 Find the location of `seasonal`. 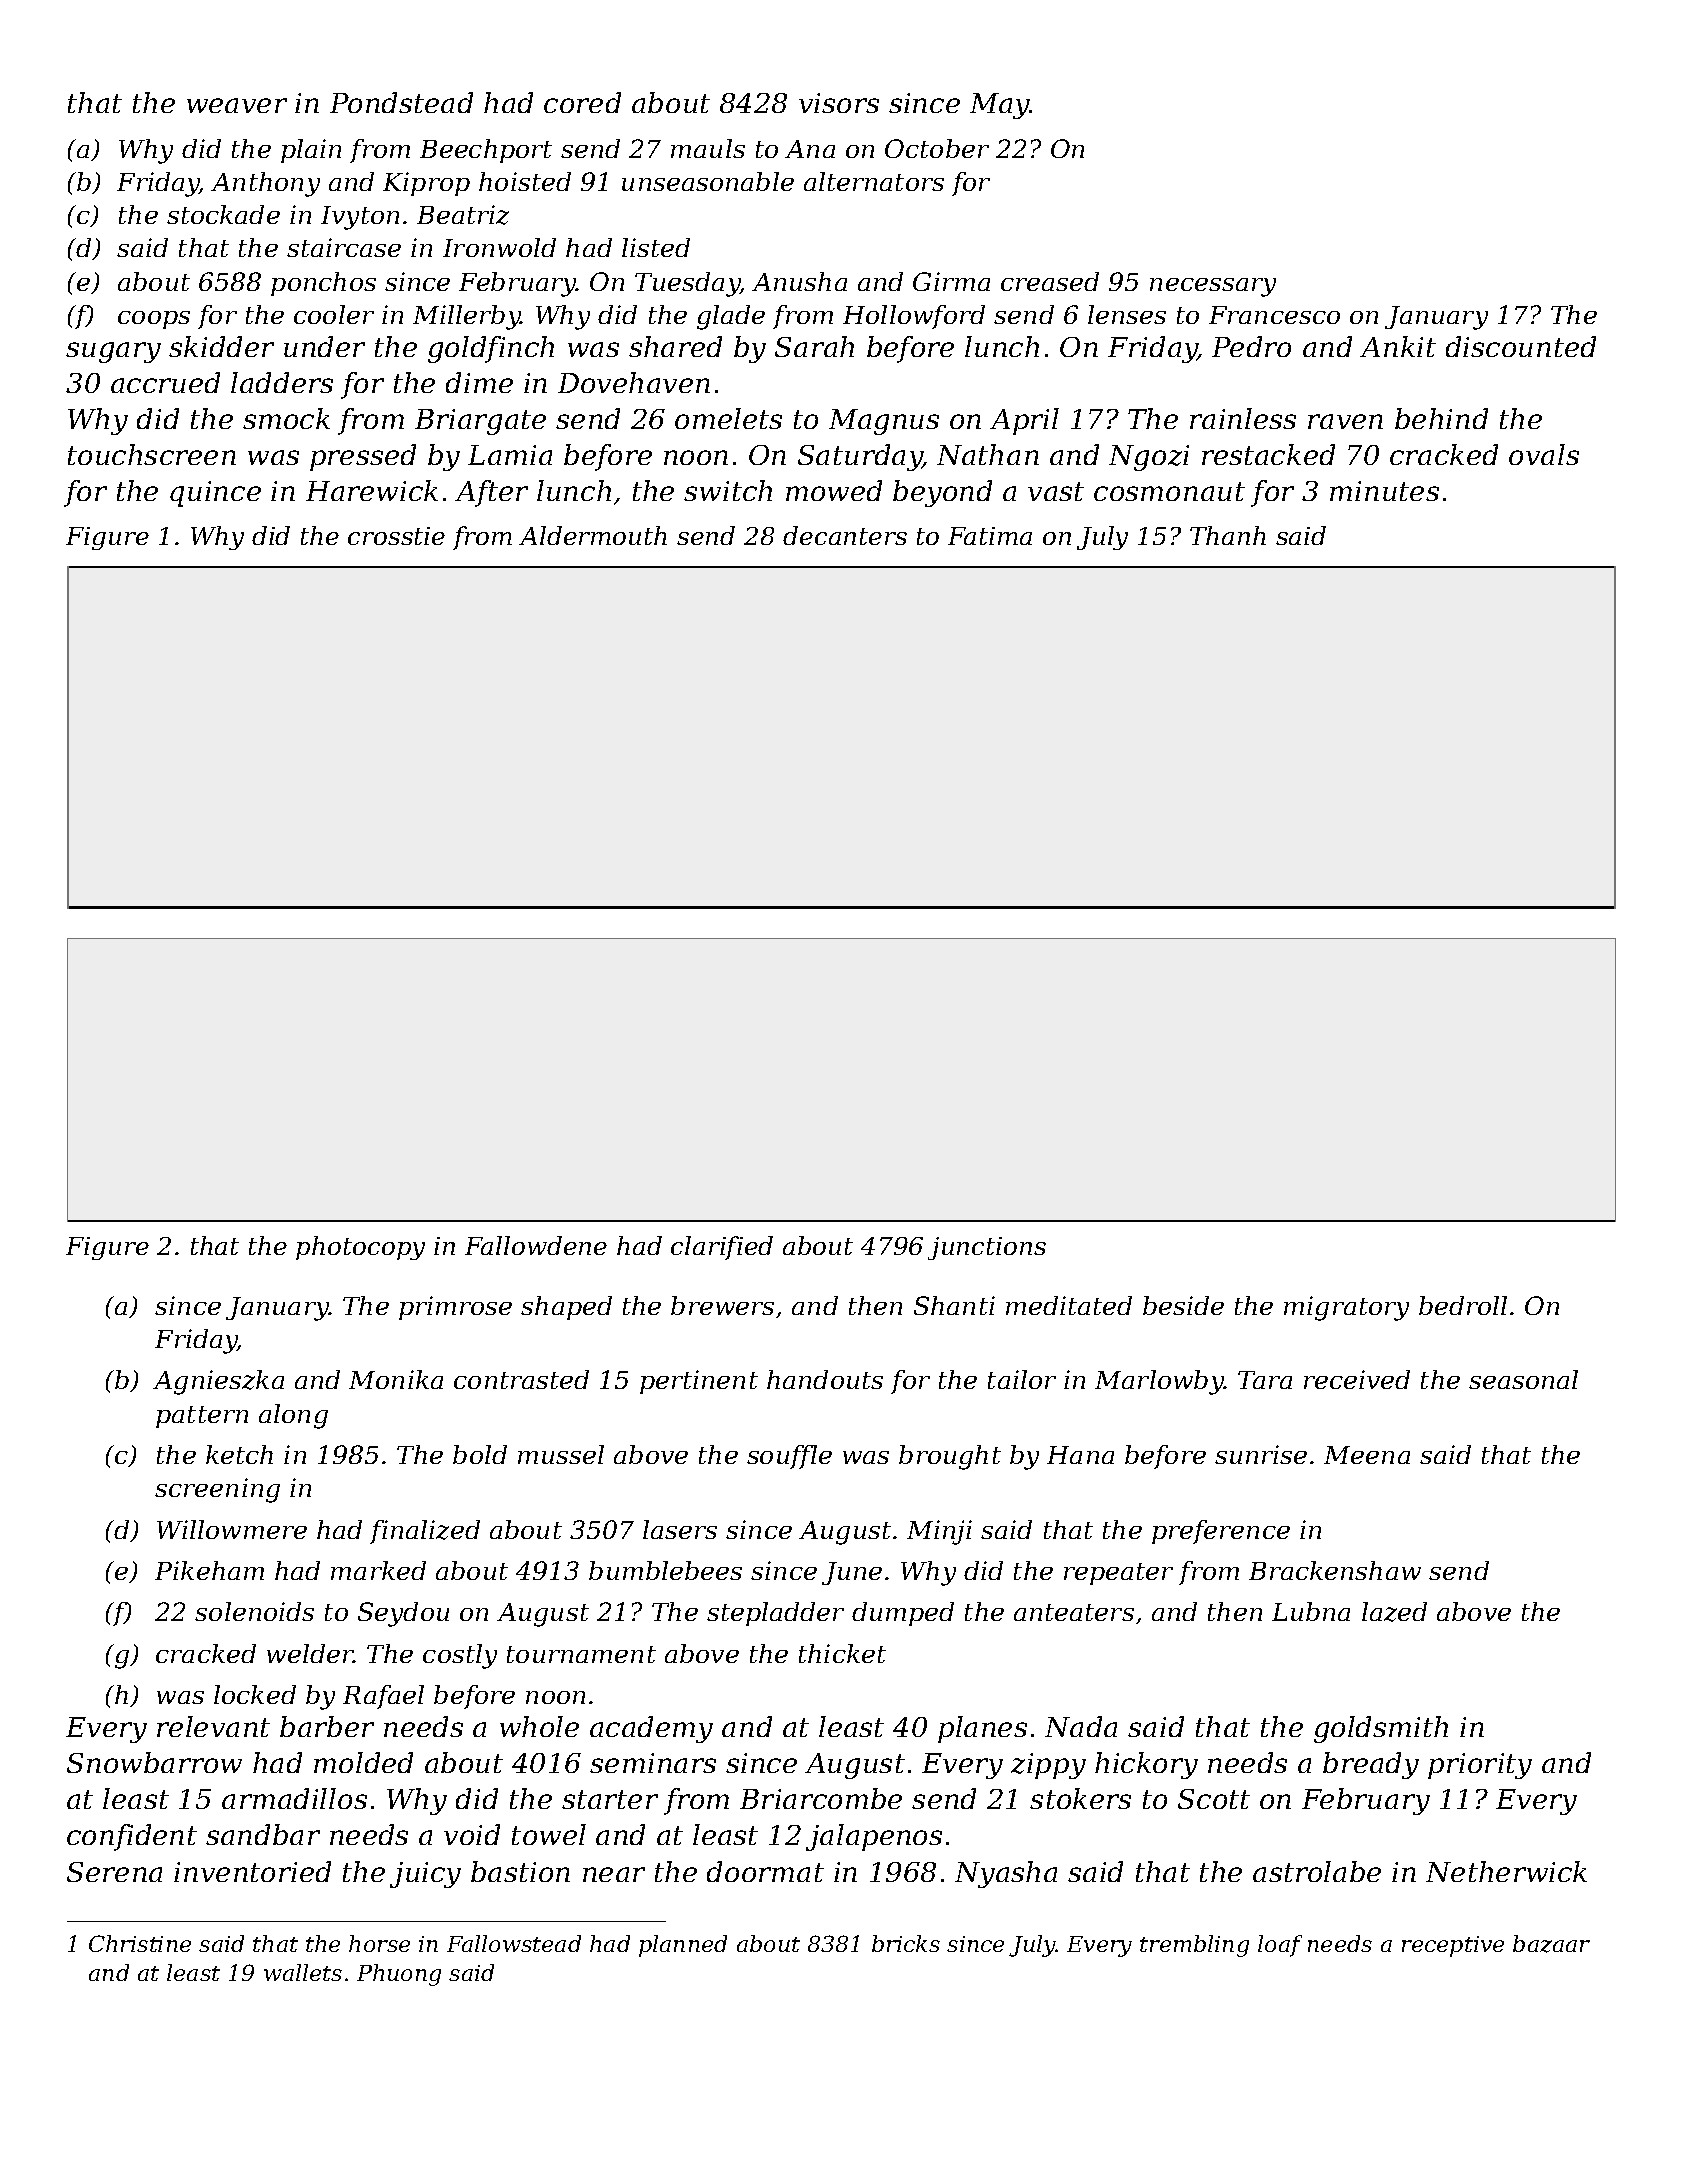

seasonal is located at coordinates (1523, 1379).
